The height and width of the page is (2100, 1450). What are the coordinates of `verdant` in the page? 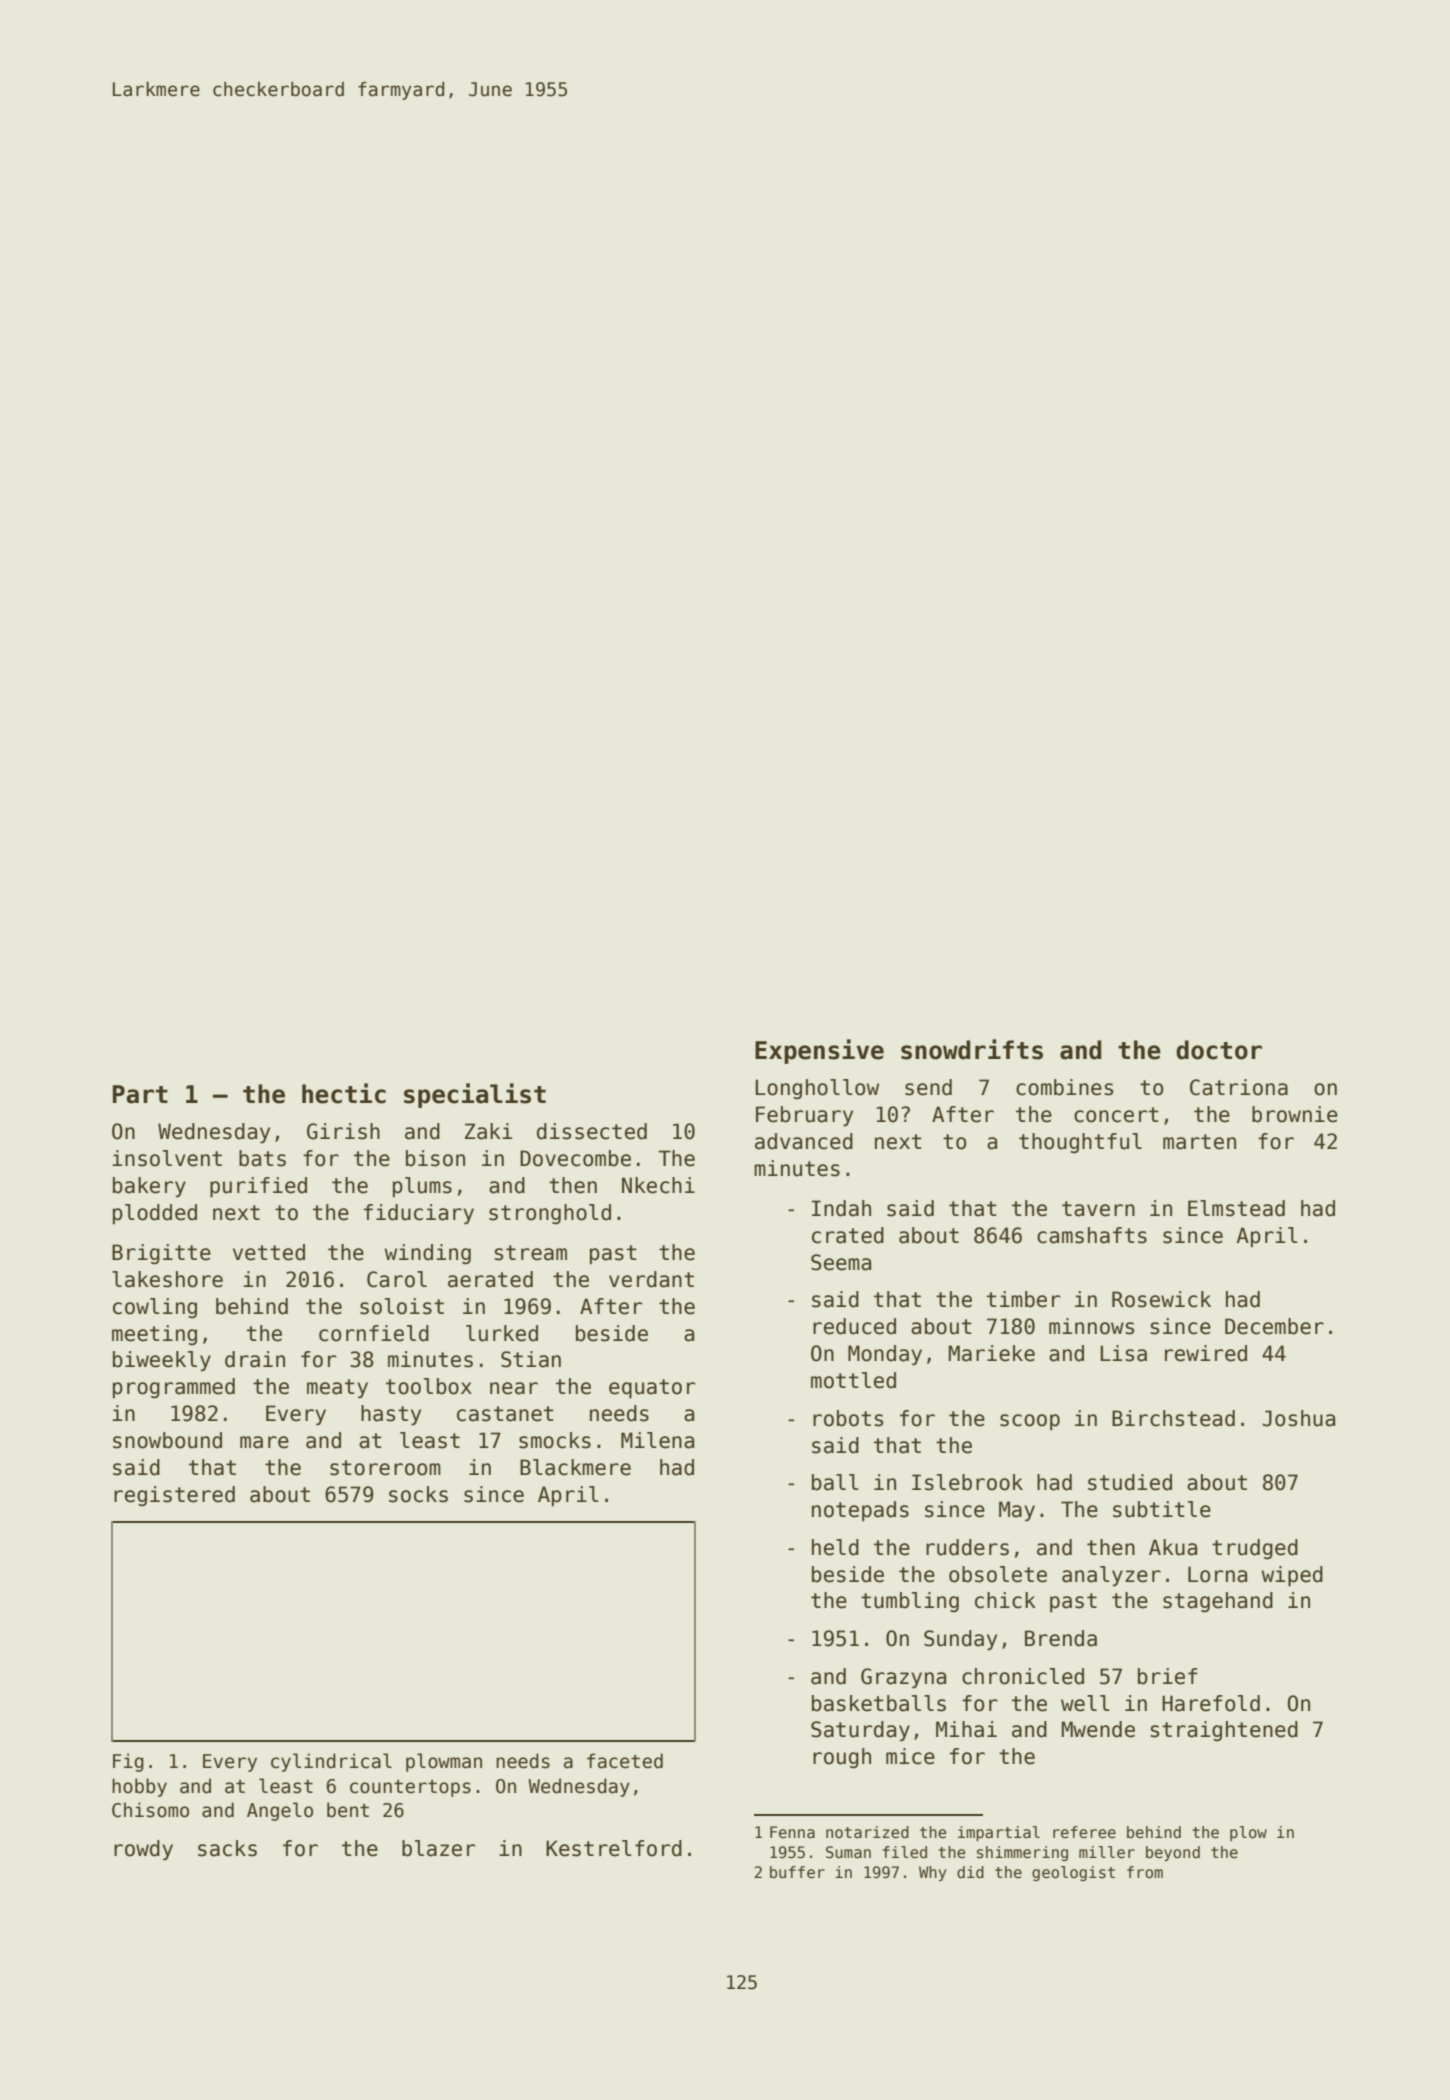 It's located at (651, 1279).
